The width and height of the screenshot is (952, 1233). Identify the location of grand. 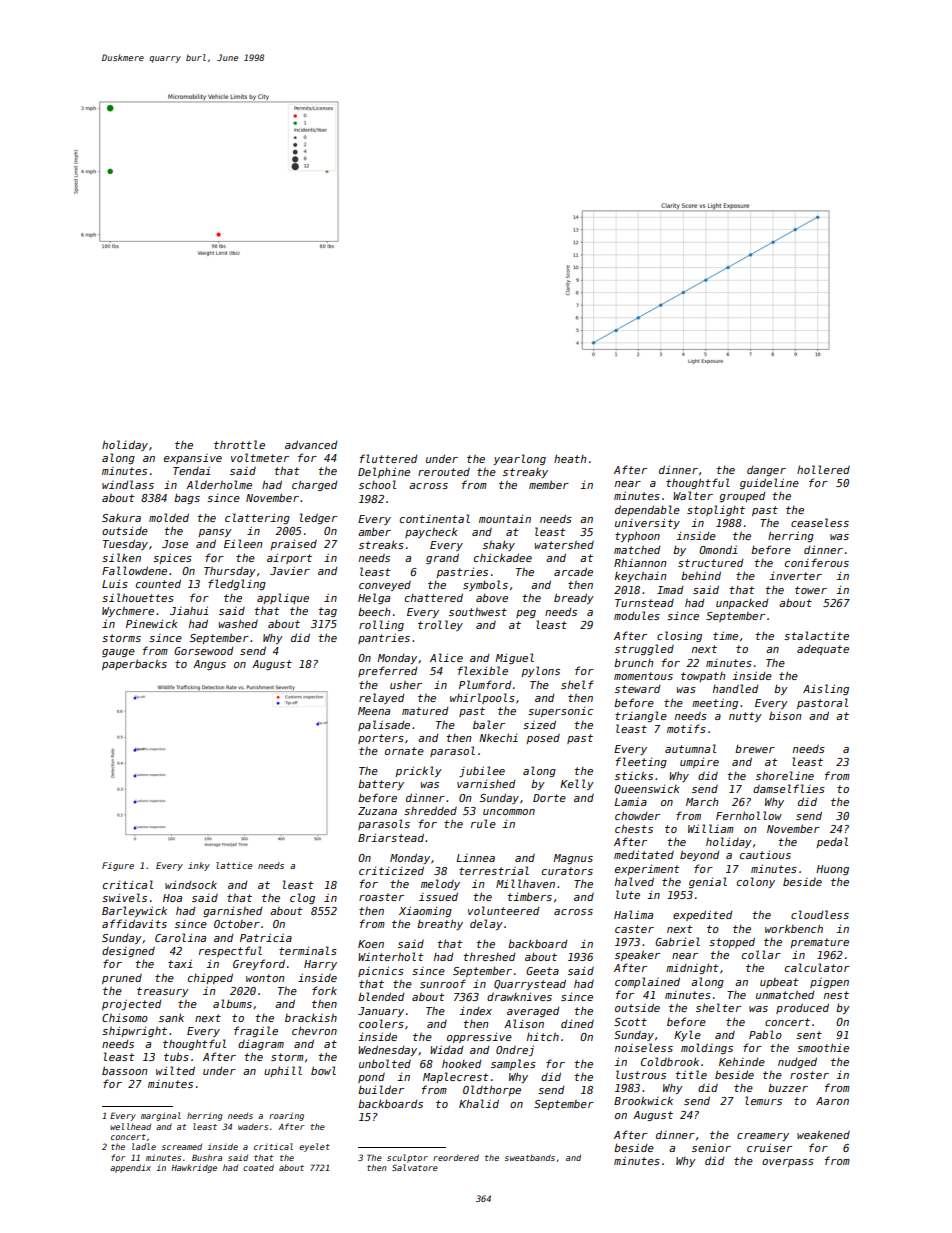
(442, 558).
